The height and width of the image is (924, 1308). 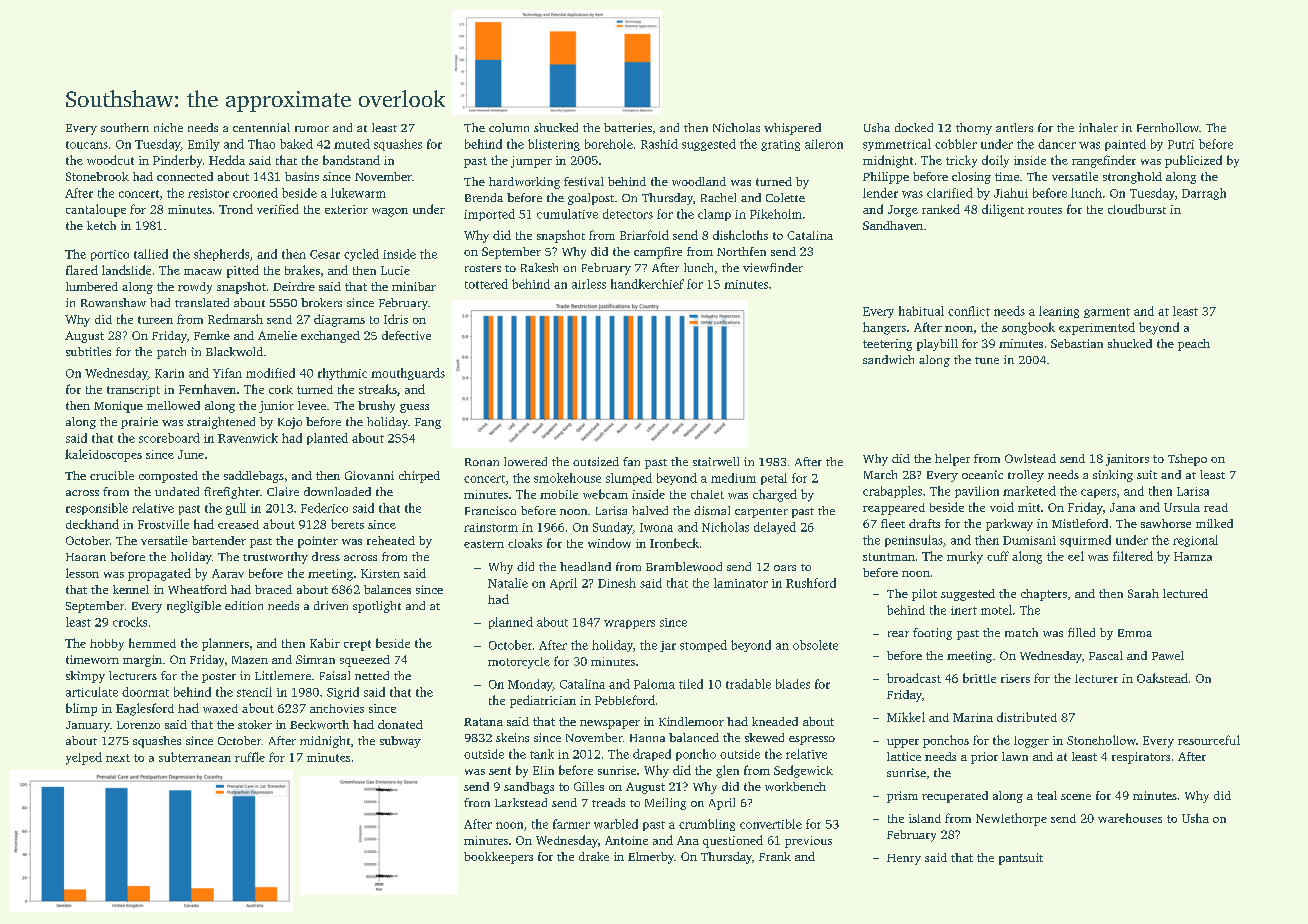 I want to click on Oakstead, so click(x=1162, y=678).
